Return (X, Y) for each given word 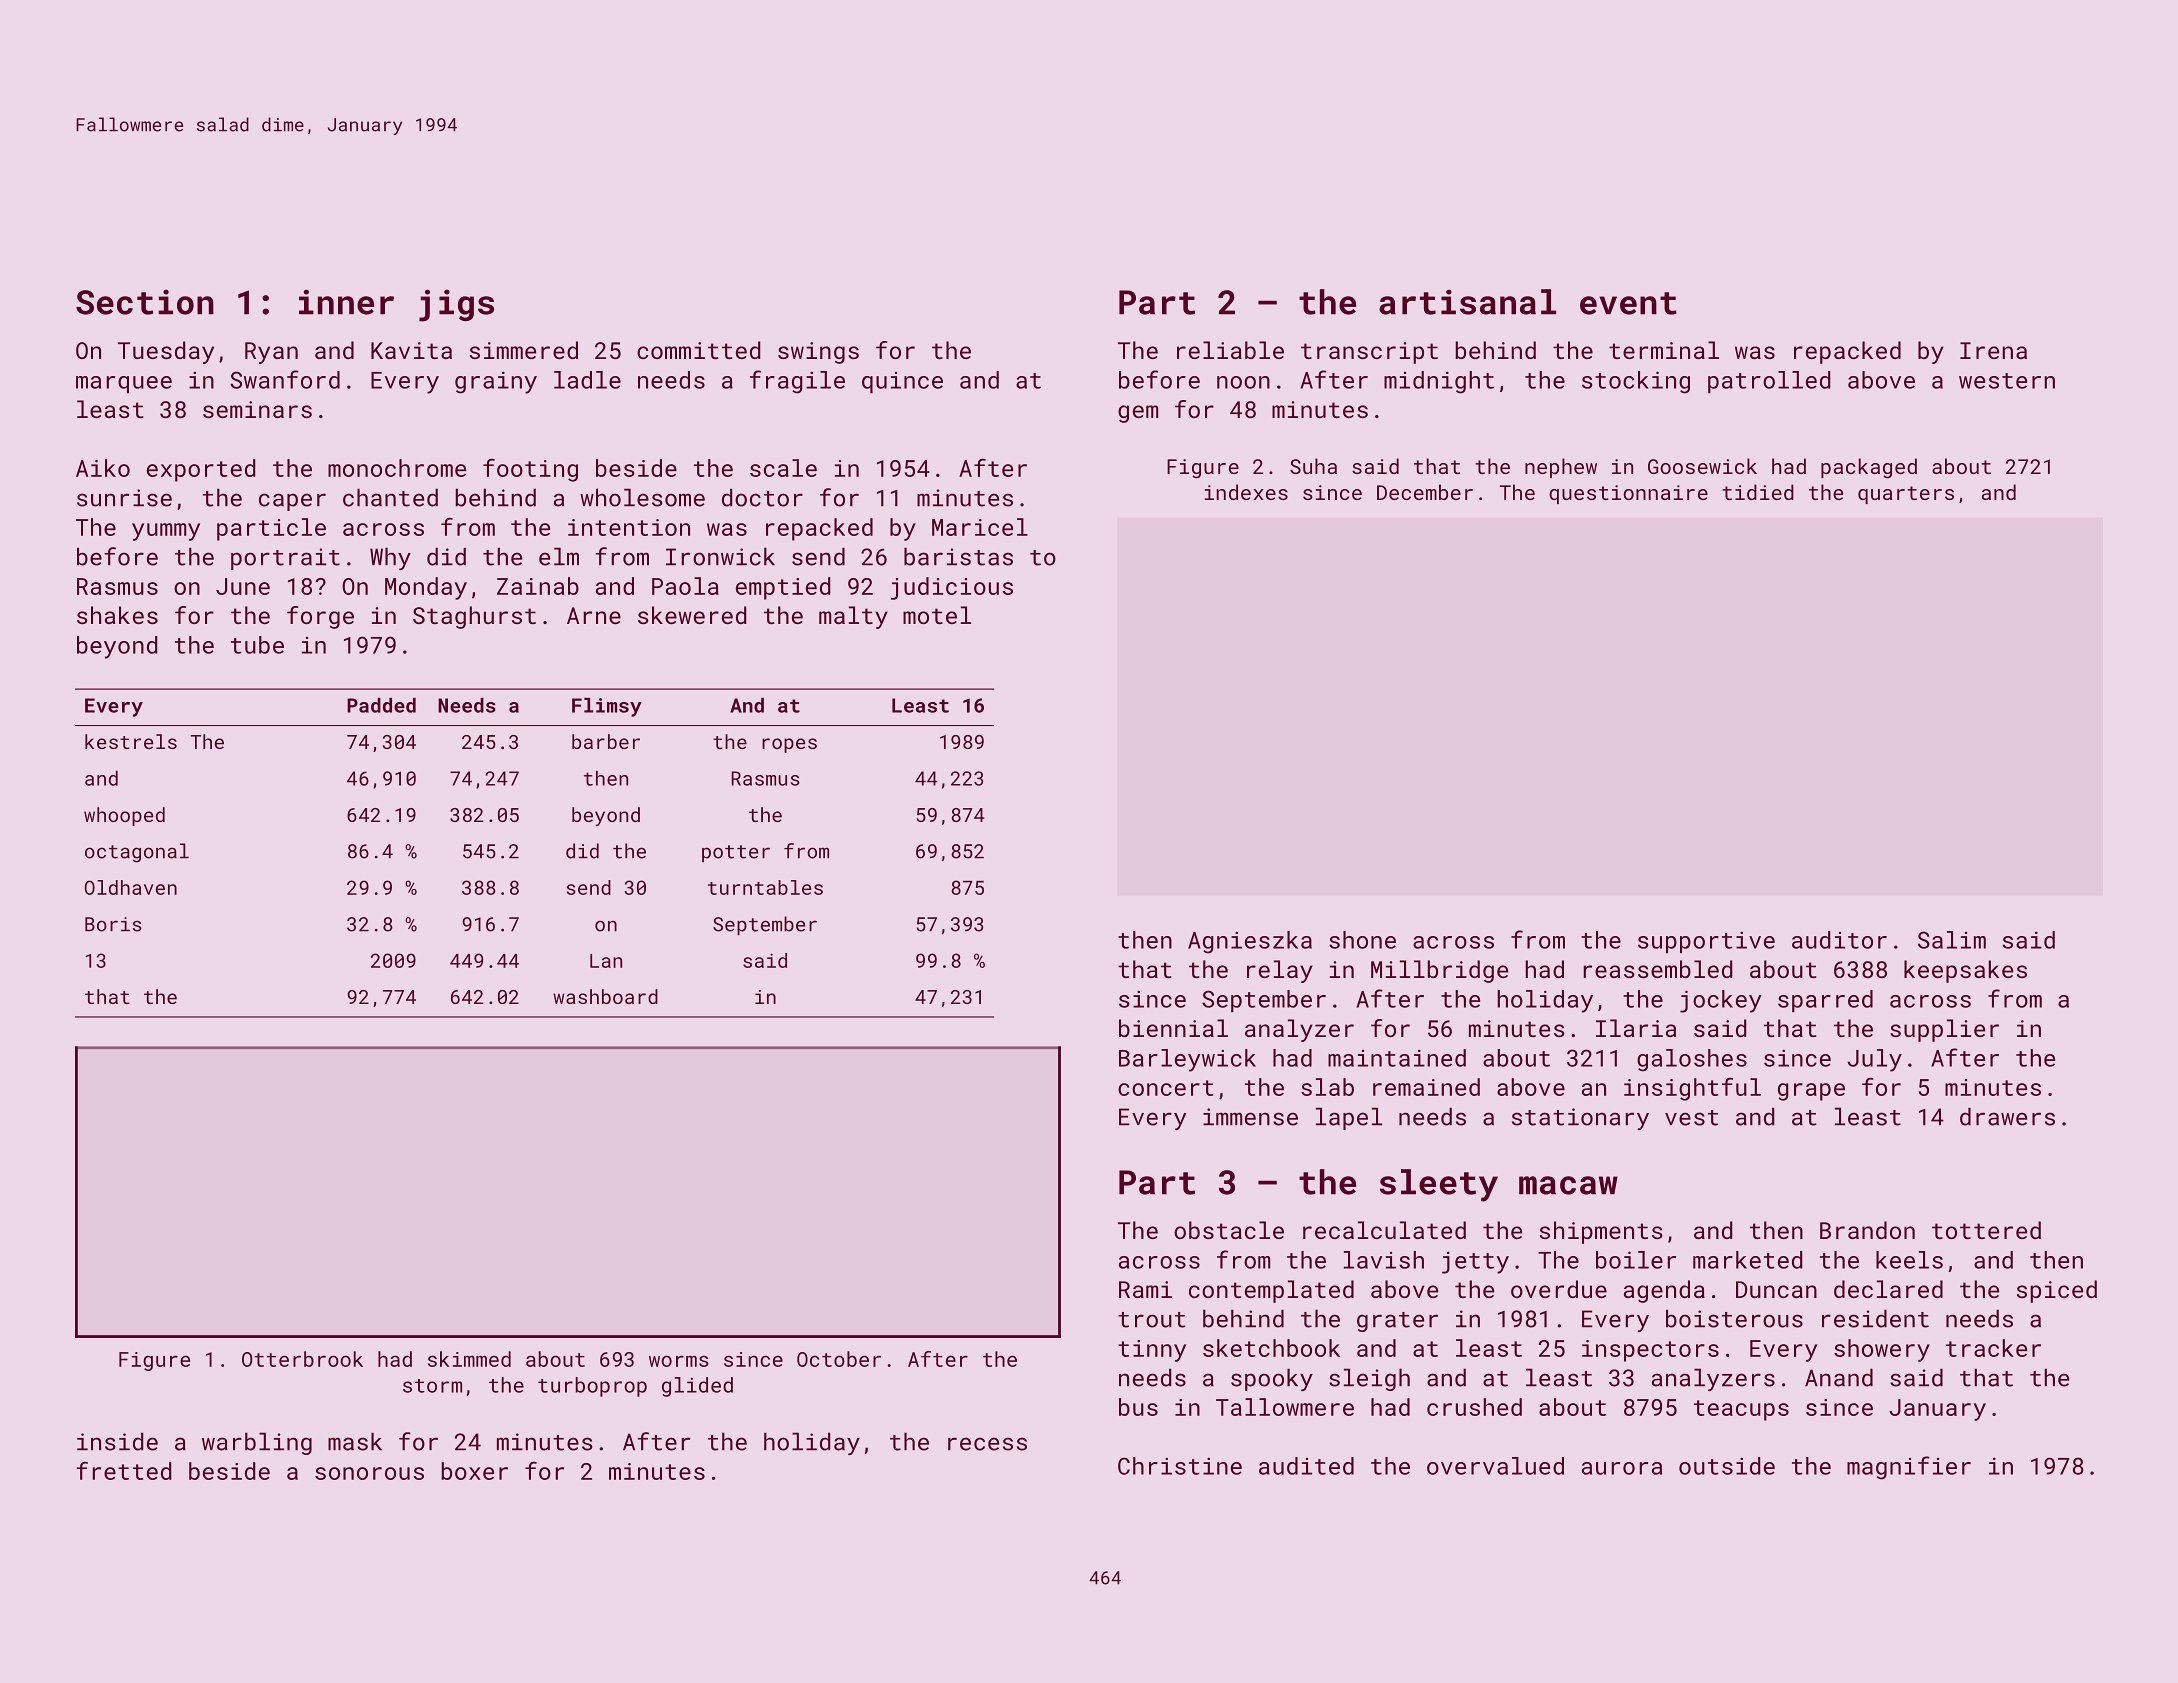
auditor (1839, 940)
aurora (1622, 1468)
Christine (1180, 1466)
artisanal (1467, 302)
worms (679, 1361)
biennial (1173, 1028)
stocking (1636, 382)
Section (145, 302)
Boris (113, 924)
